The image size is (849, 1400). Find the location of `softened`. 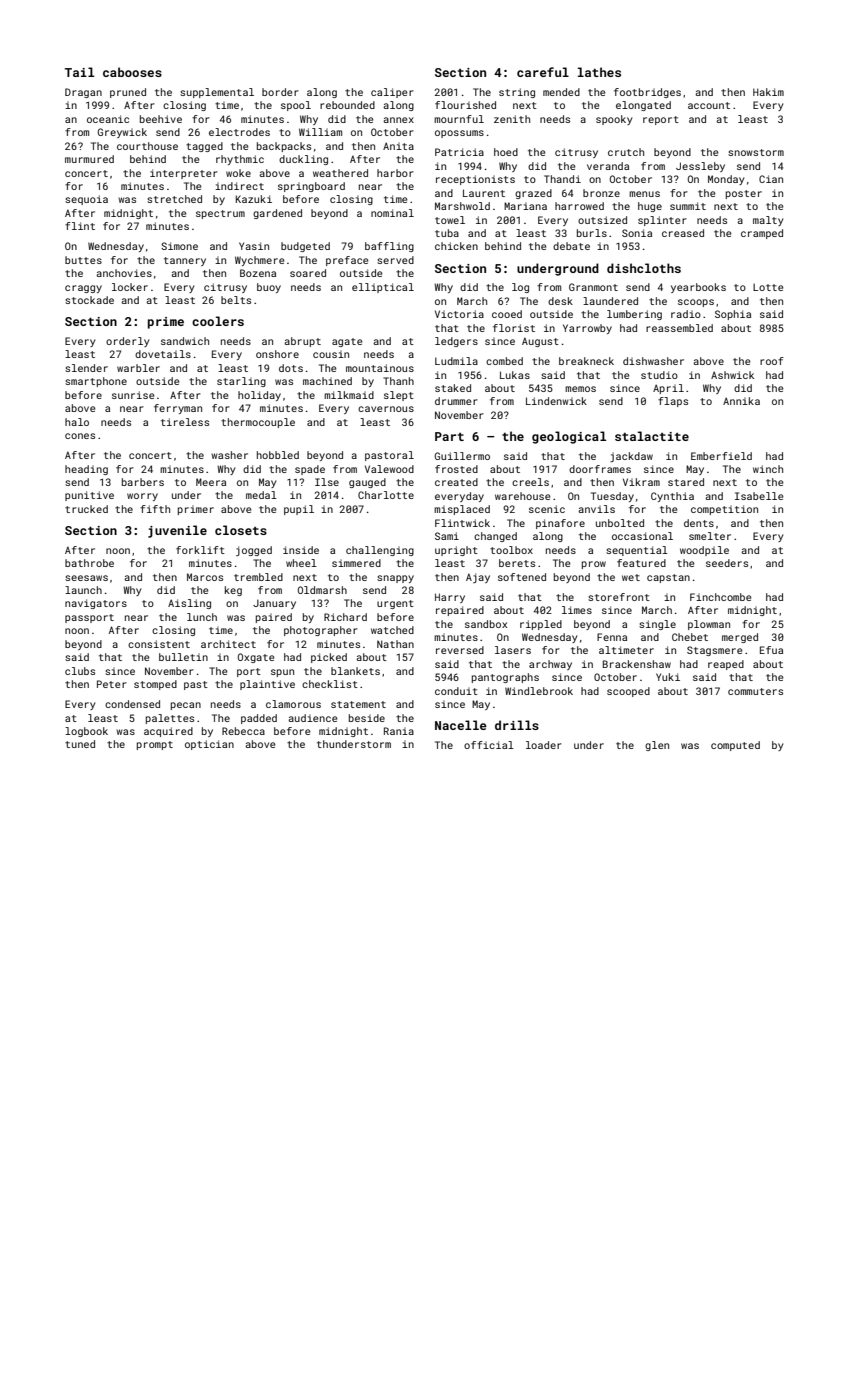

softened is located at coordinates (522, 577).
